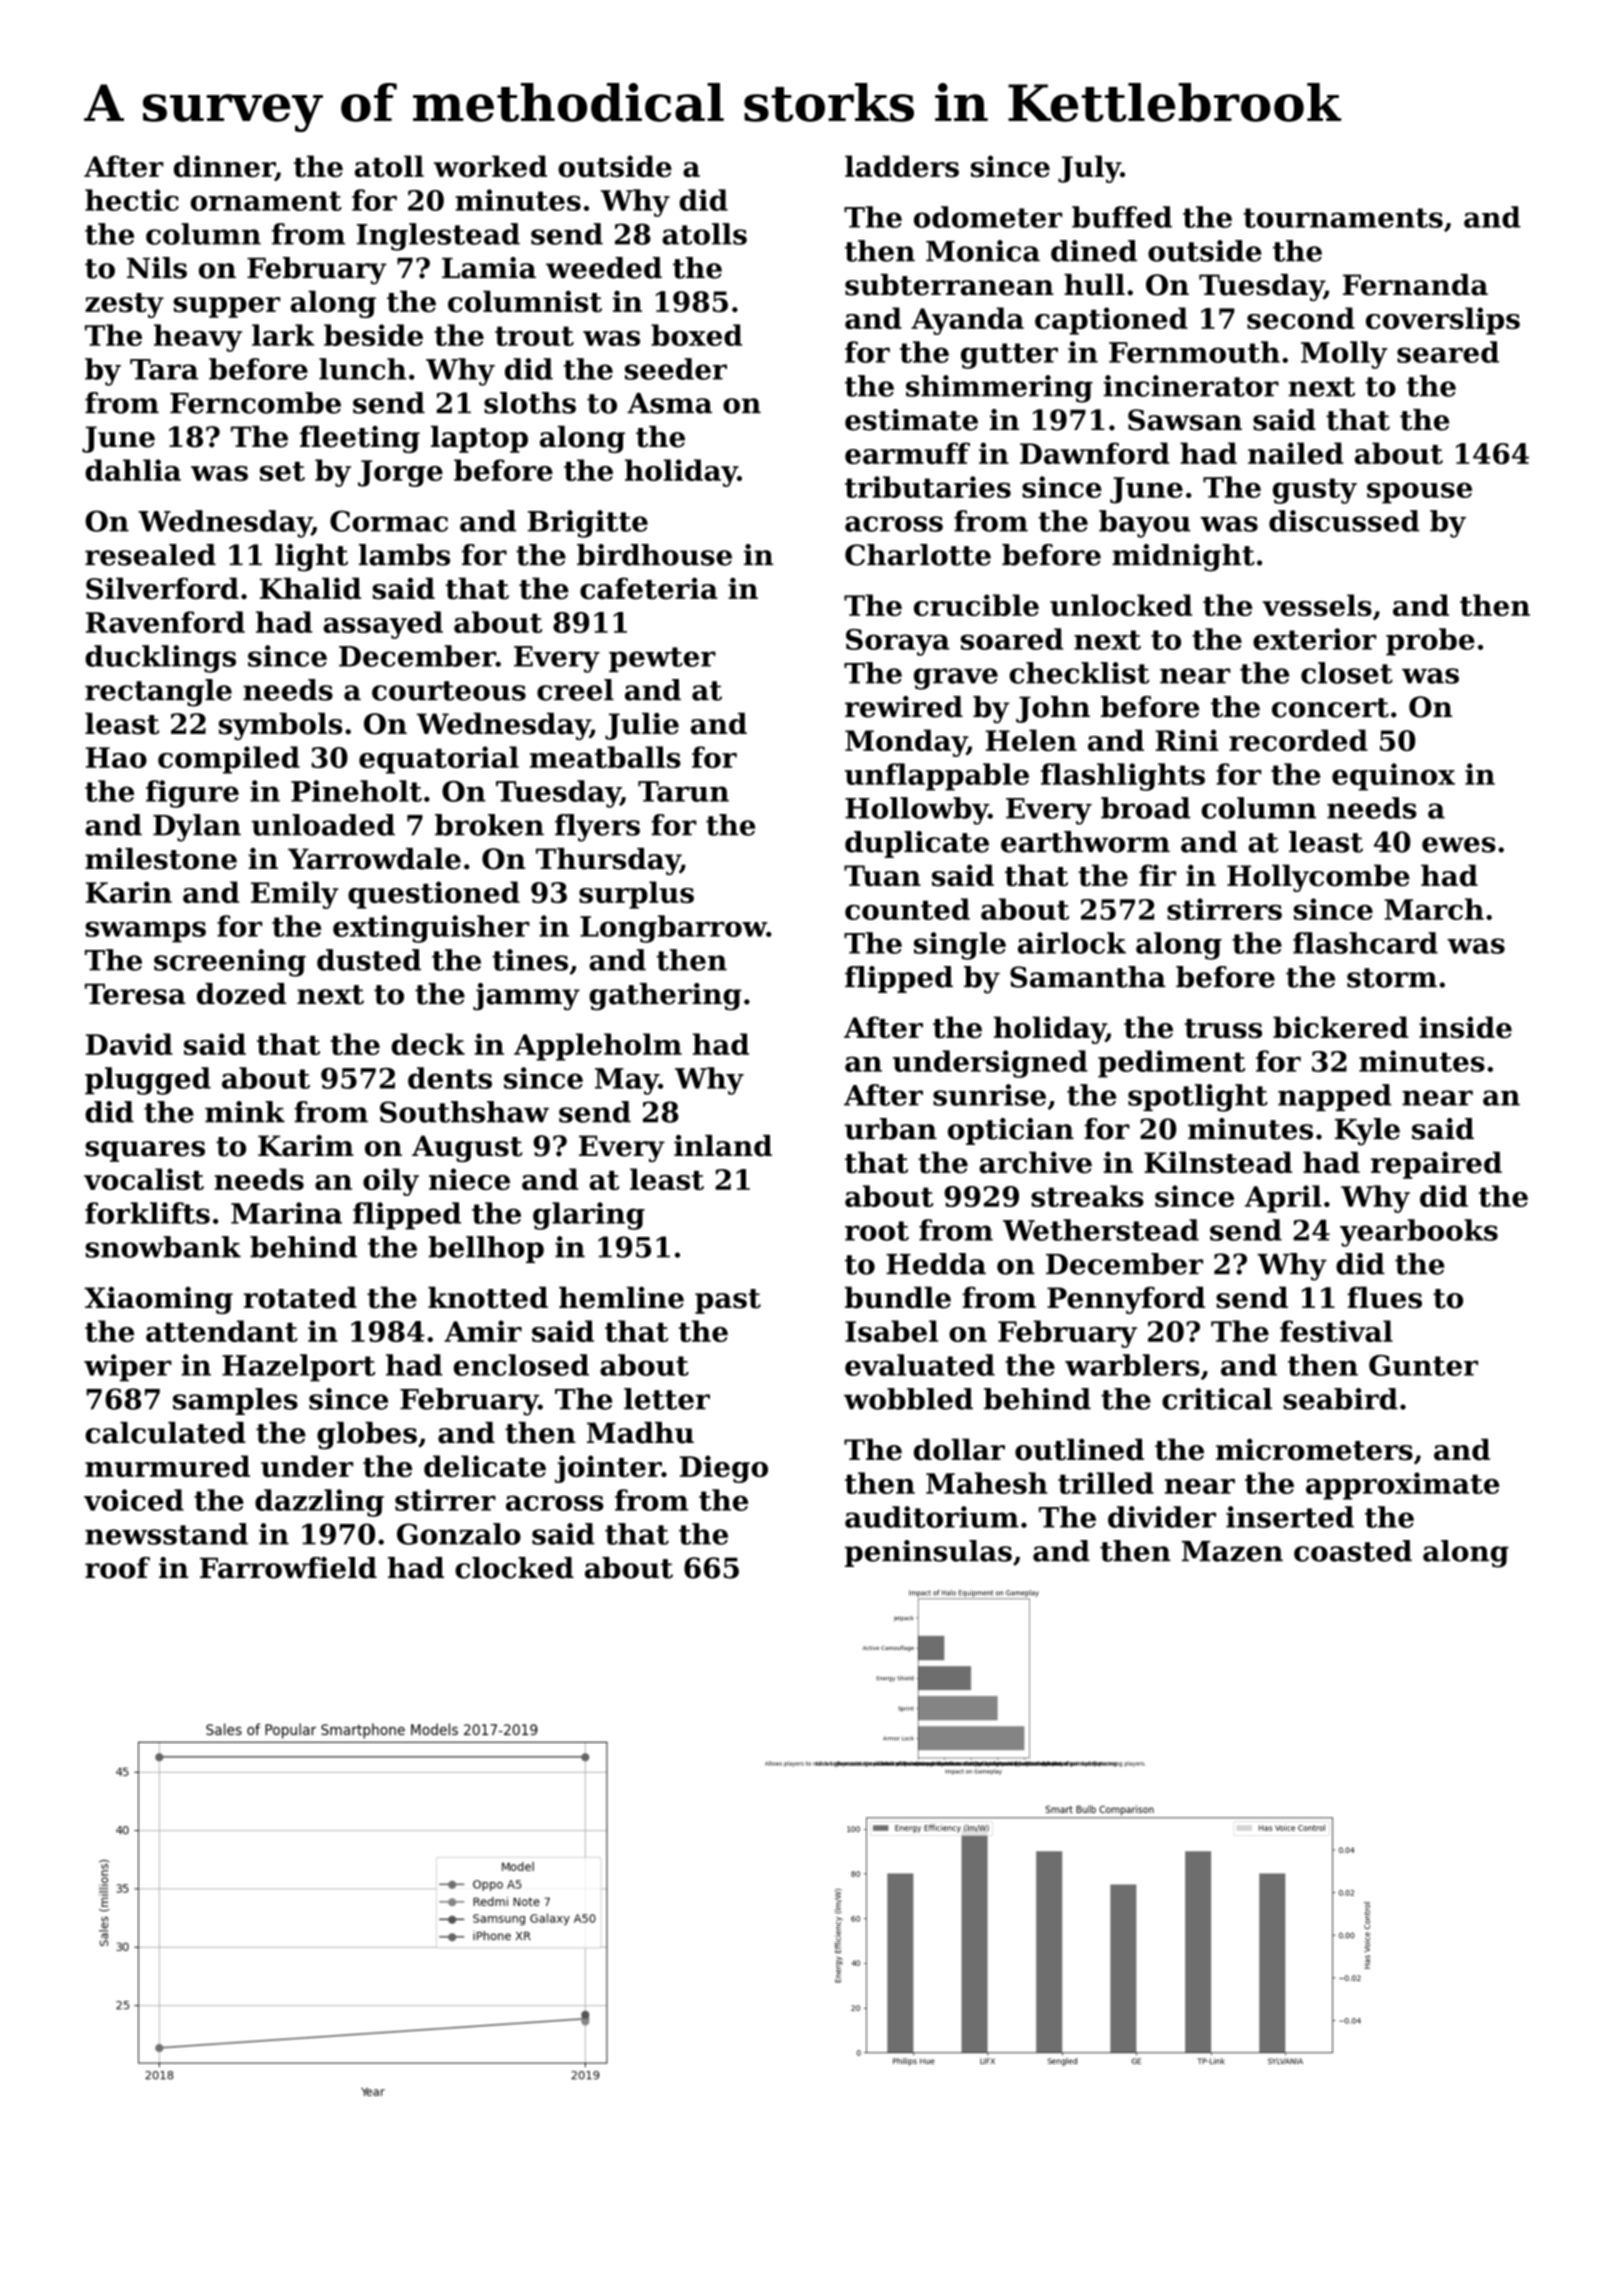 The image size is (1620, 2292). What do you see at coordinates (224, 167) in the image?
I see `dinner` at bounding box center [224, 167].
